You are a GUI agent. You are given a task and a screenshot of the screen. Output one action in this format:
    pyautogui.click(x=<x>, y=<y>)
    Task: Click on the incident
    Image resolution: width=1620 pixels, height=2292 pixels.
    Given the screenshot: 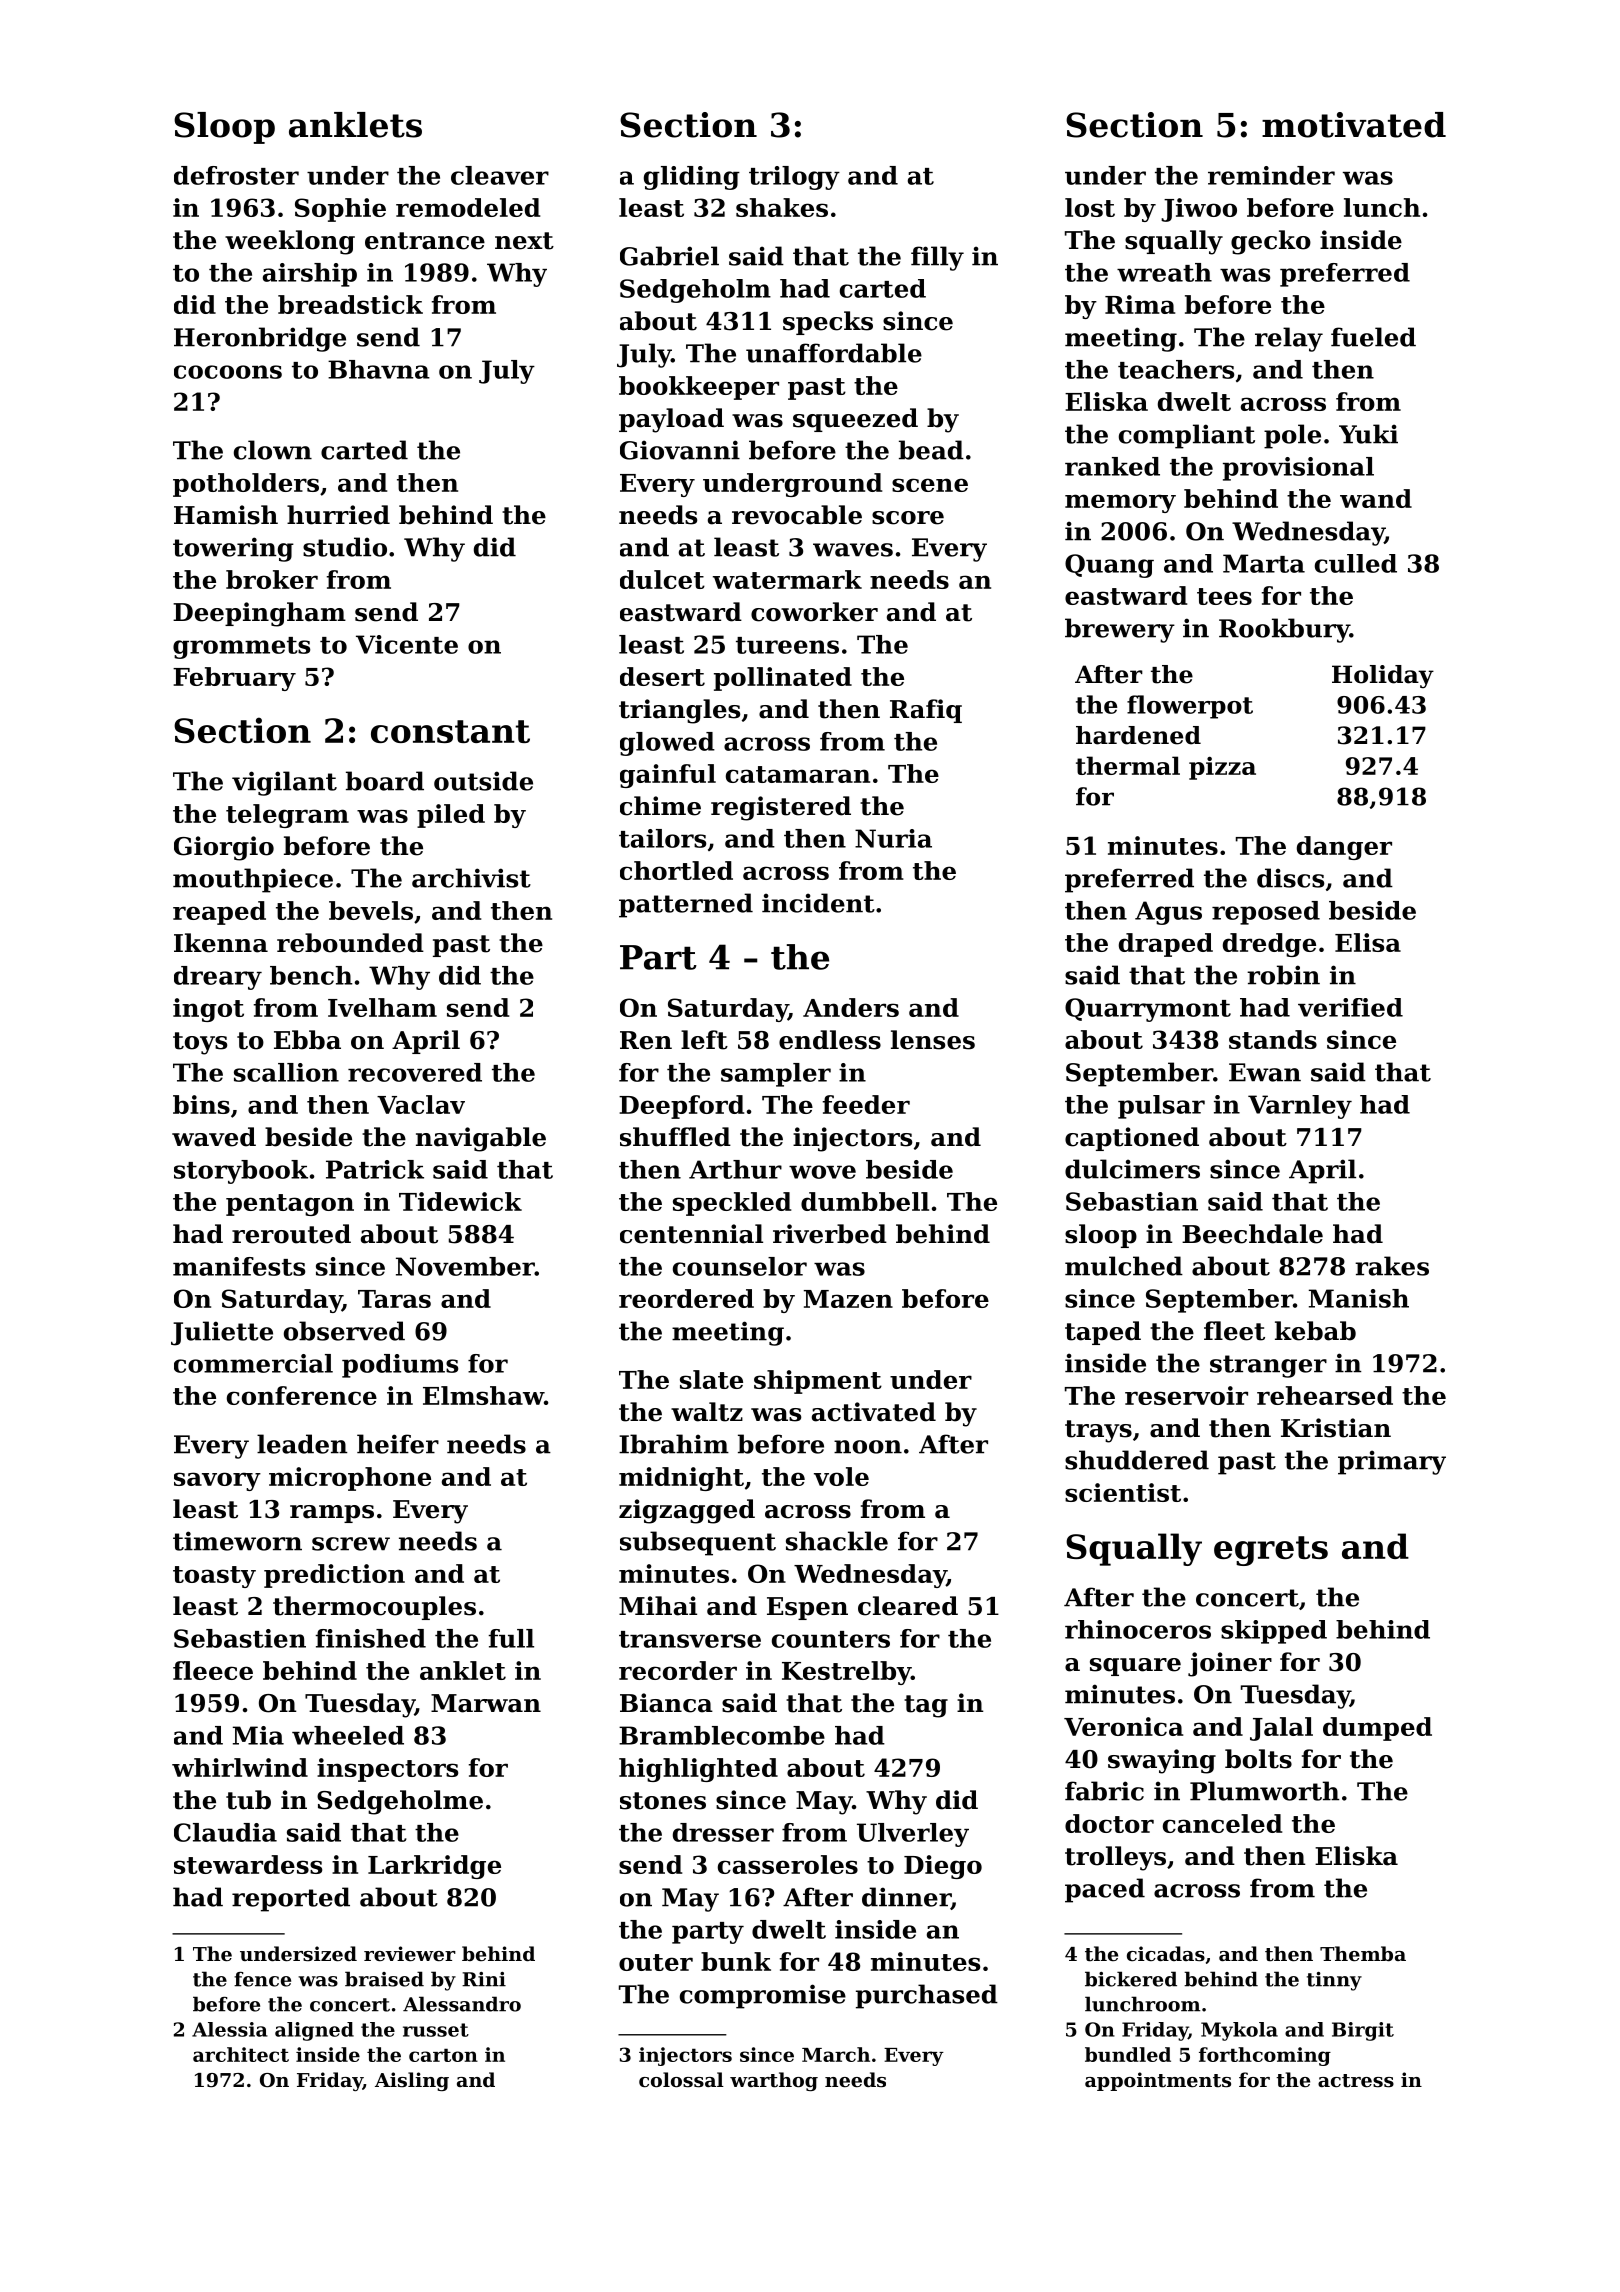 What is the action you would take?
    pyautogui.click(x=818, y=903)
